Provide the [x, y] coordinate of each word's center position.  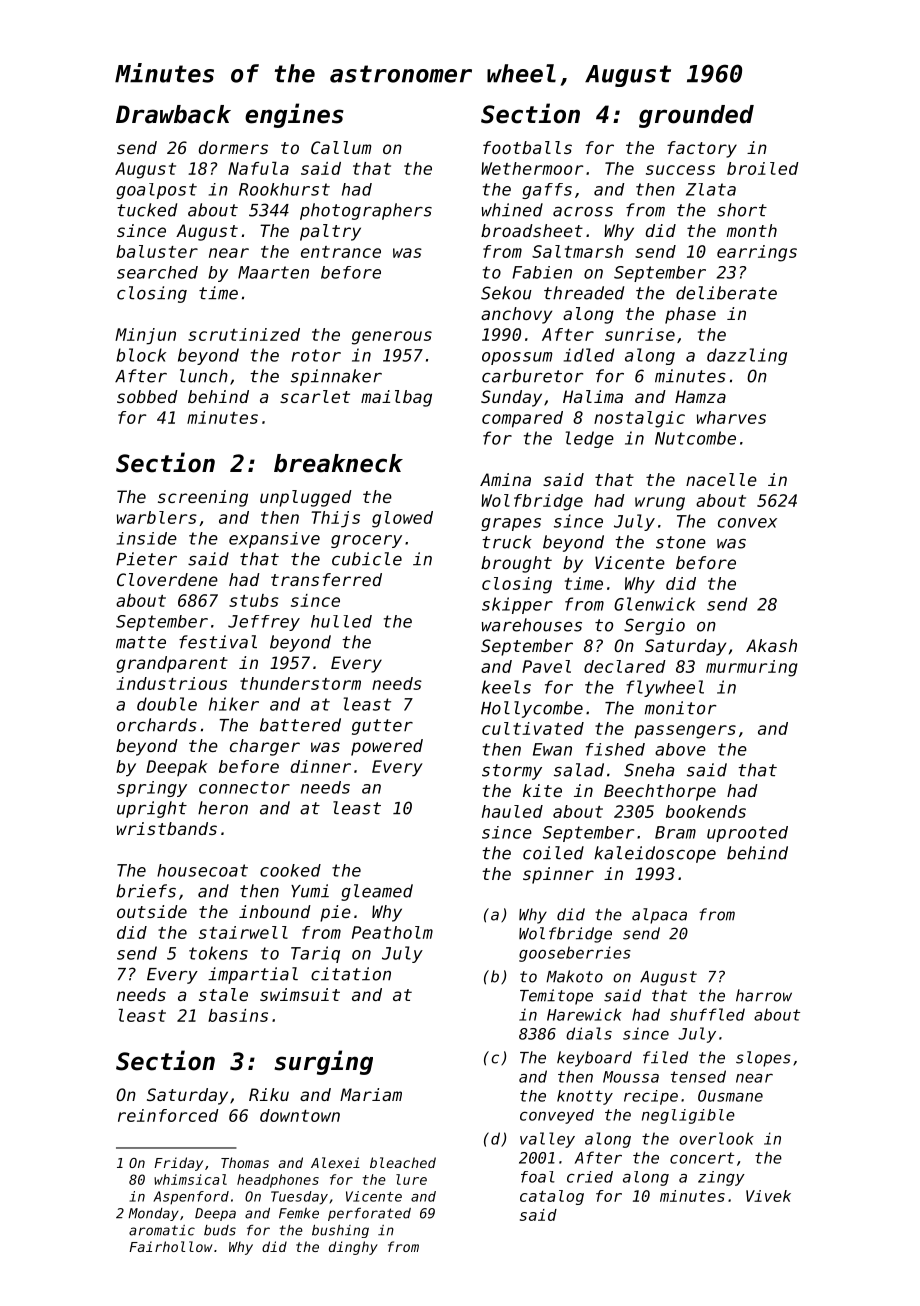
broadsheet [532, 230]
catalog [552, 1197]
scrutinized [244, 334]
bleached [403, 1162]
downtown [300, 1115]
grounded [696, 116]
